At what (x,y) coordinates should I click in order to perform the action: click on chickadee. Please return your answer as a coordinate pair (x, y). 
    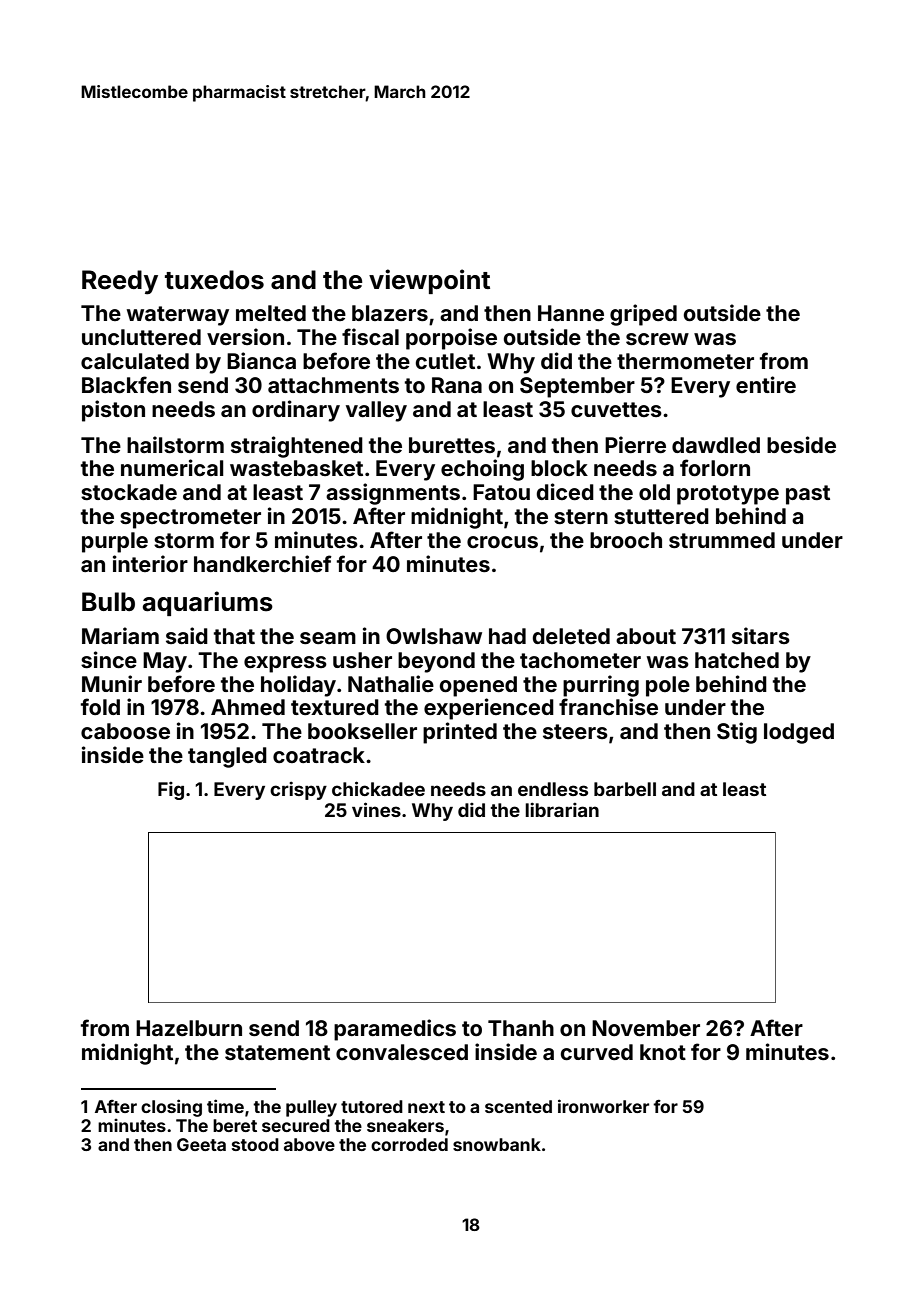
    Looking at the image, I should click on (378, 788).
